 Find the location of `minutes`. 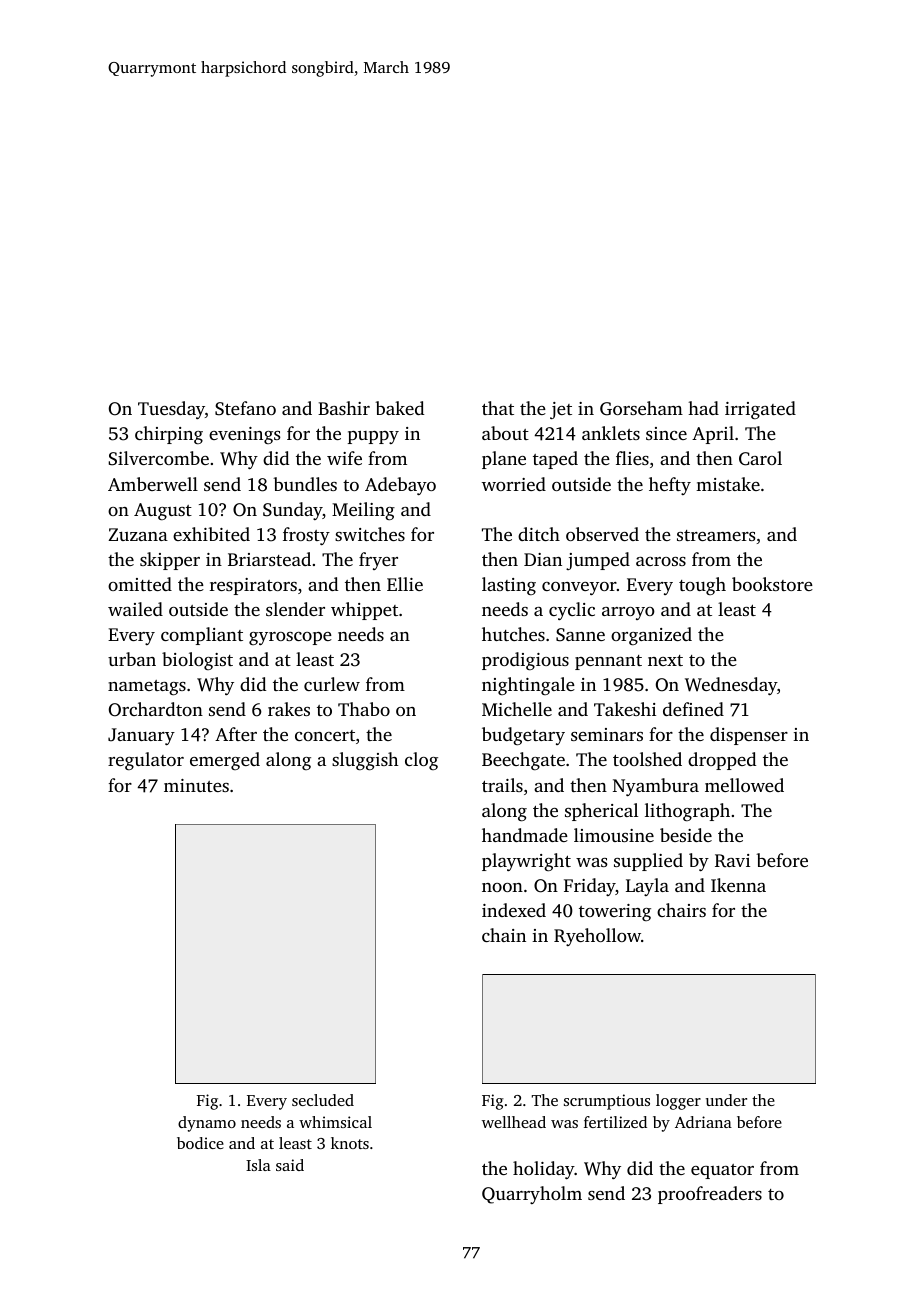

minutes is located at coordinates (196, 785).
